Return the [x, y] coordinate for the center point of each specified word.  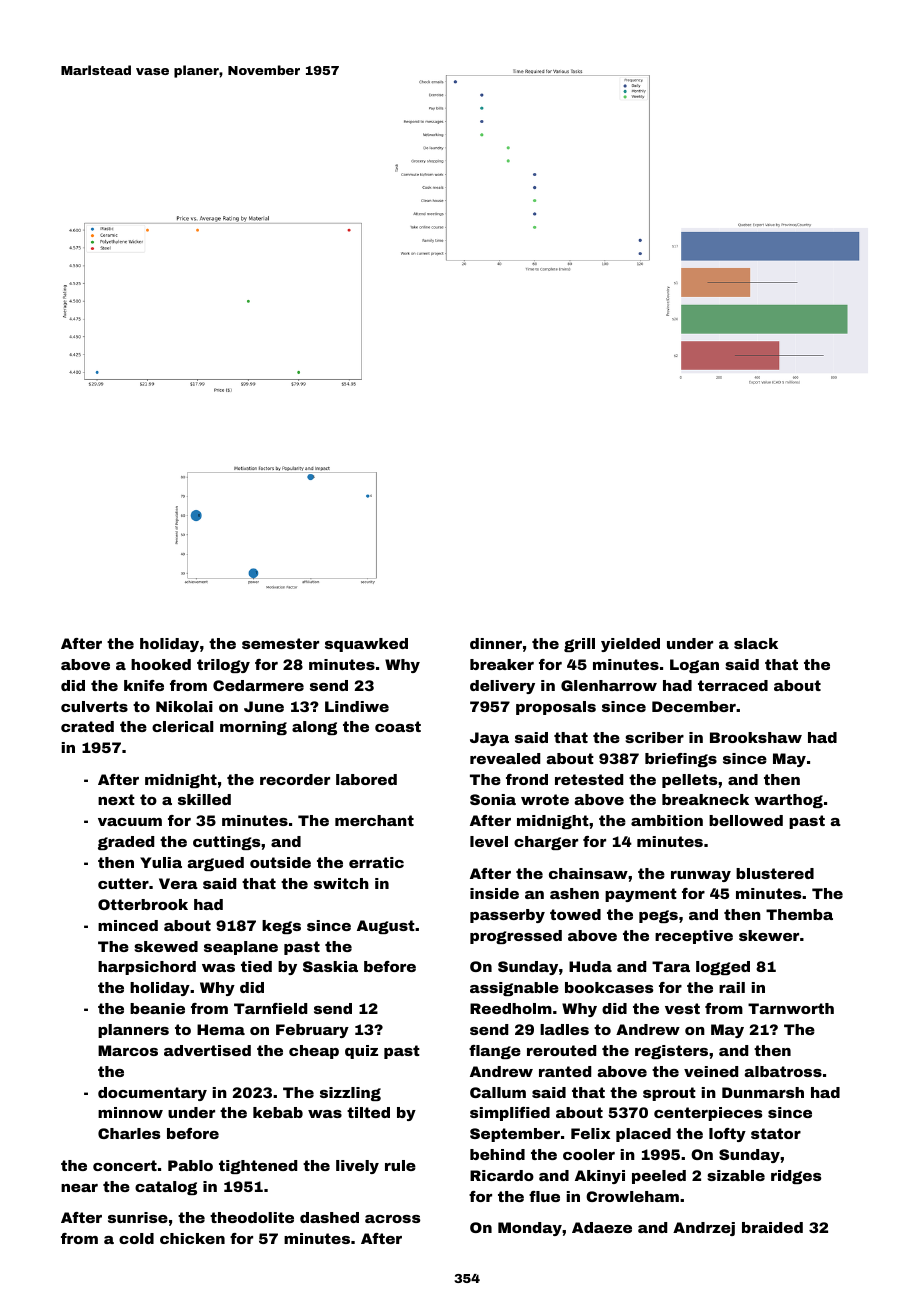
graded [126, 843]
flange [495, 1052]
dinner [496, 643]
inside [494, 893]
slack [756, 643]
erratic [376, 862]
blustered [775, 873]
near [79, 1188]
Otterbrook [143, 904]
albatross [783, 1071]
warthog [788, 801]
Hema [221, 1029]
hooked [161, 664]
